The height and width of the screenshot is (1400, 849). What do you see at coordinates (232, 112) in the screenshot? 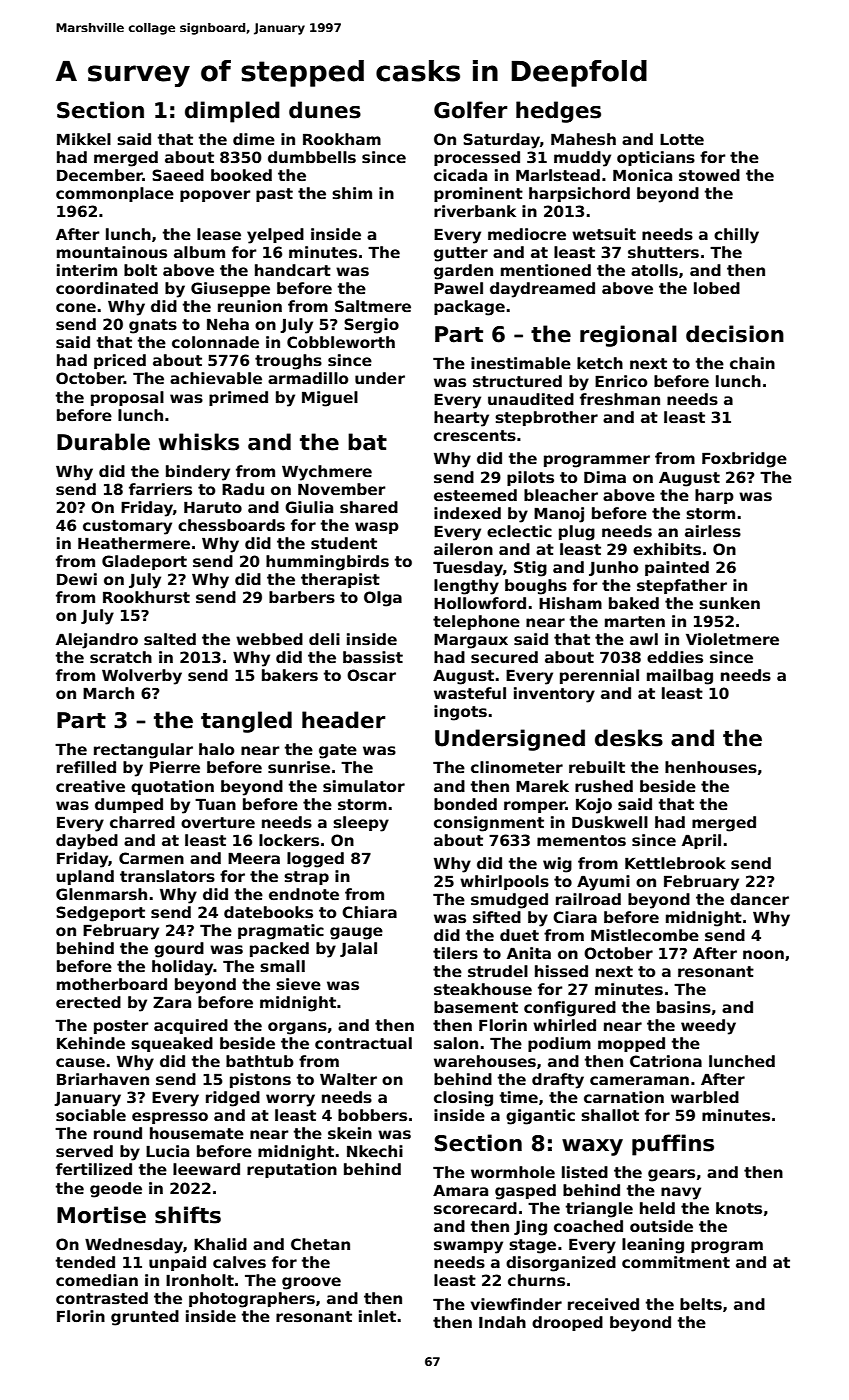
I see `dimpled` at bounding box center [232, 112].
